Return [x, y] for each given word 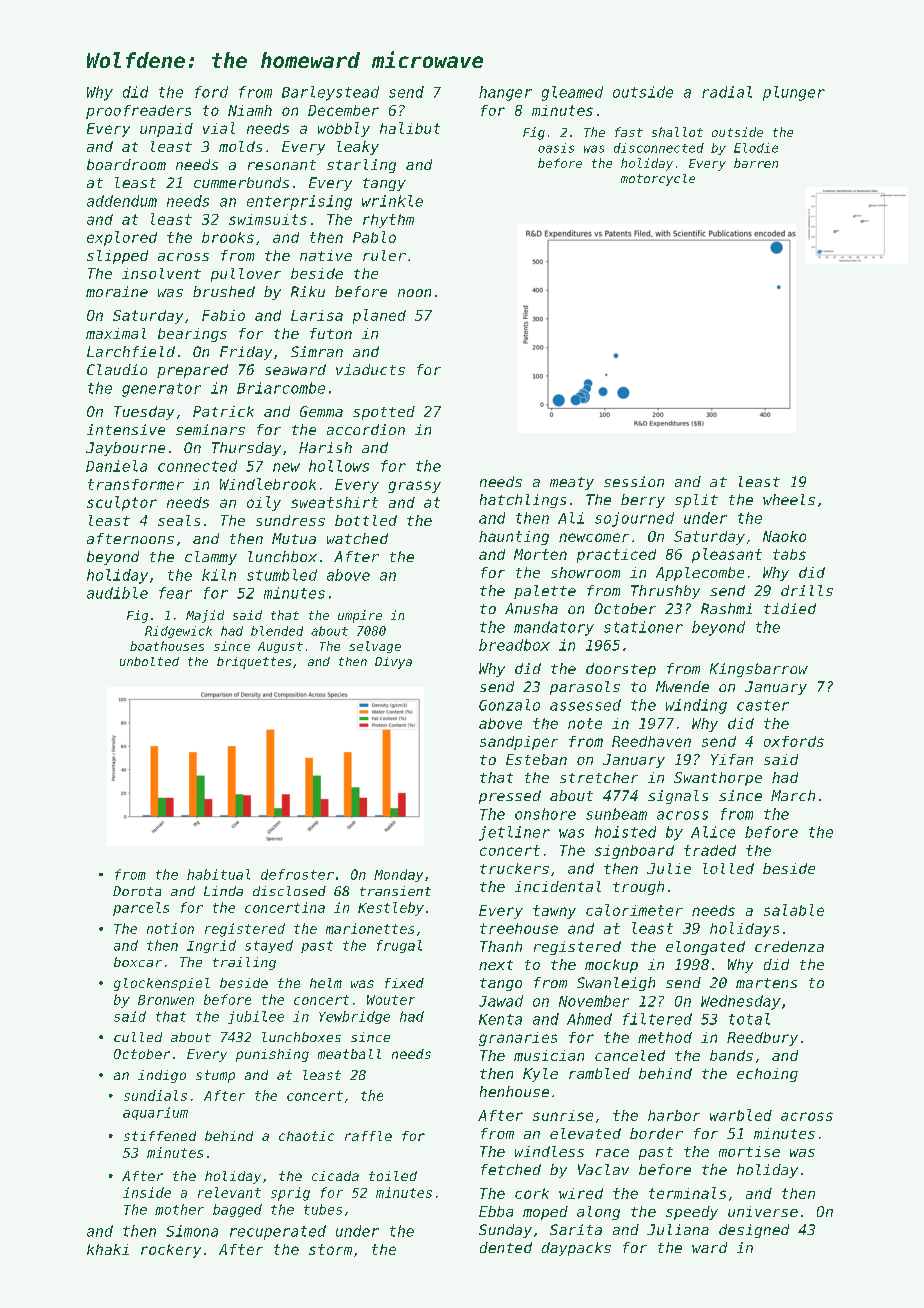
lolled [728, 868]
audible [117, 593]
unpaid [166, 130]
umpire [360, 616]
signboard [634, 852]
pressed [510, 797]
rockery [171, 1251]
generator [161, 390]
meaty [572, 483]
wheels [789, 499]
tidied [790, 608]
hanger [505, 93]
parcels [141, 909]
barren [756, 163]
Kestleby [391, 909]
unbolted [149, 661]
